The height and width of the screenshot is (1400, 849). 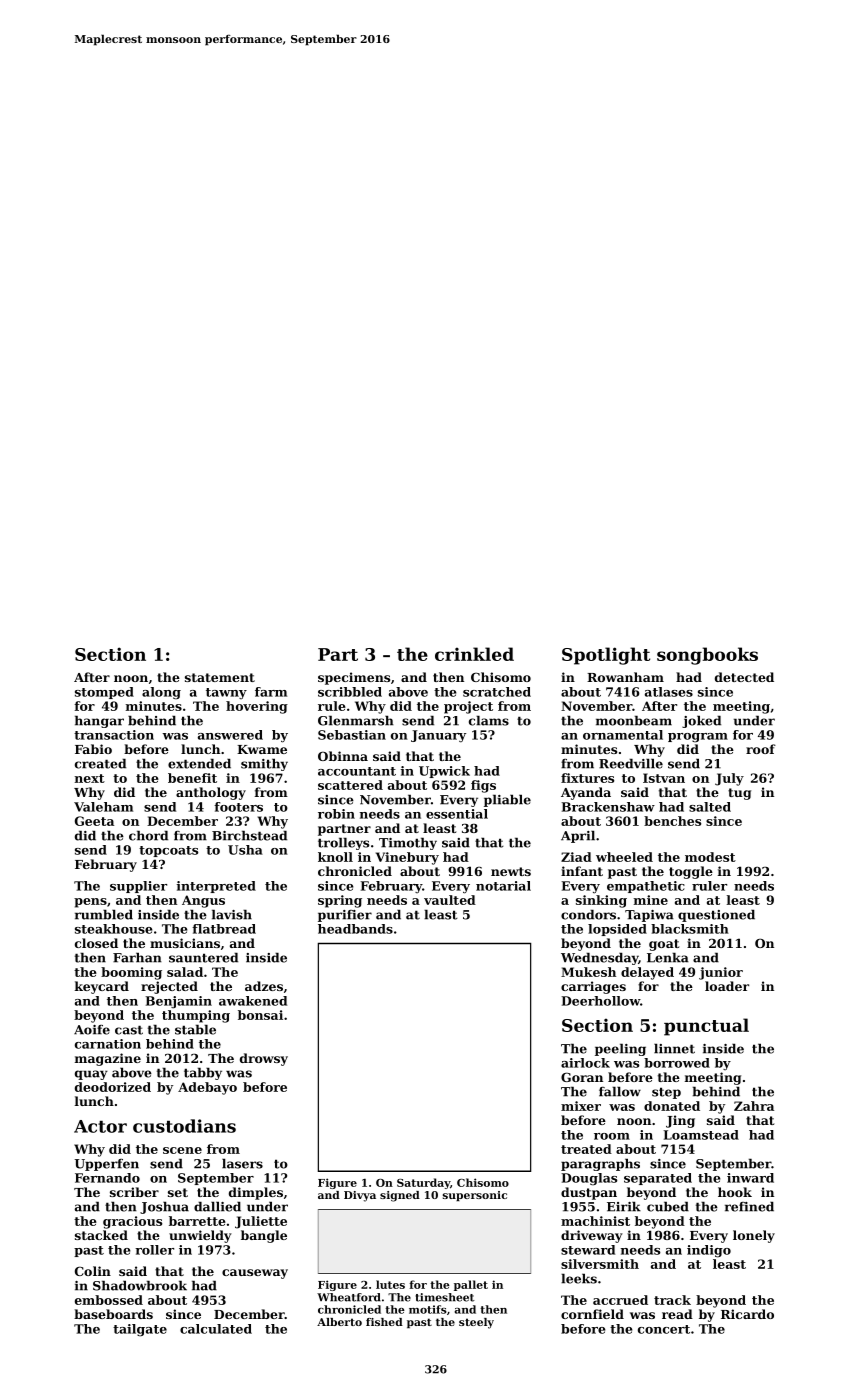 What do you see at coordinates (727, 986) in the screenshot?
I see `loader` at bounding box center [727, 986].
